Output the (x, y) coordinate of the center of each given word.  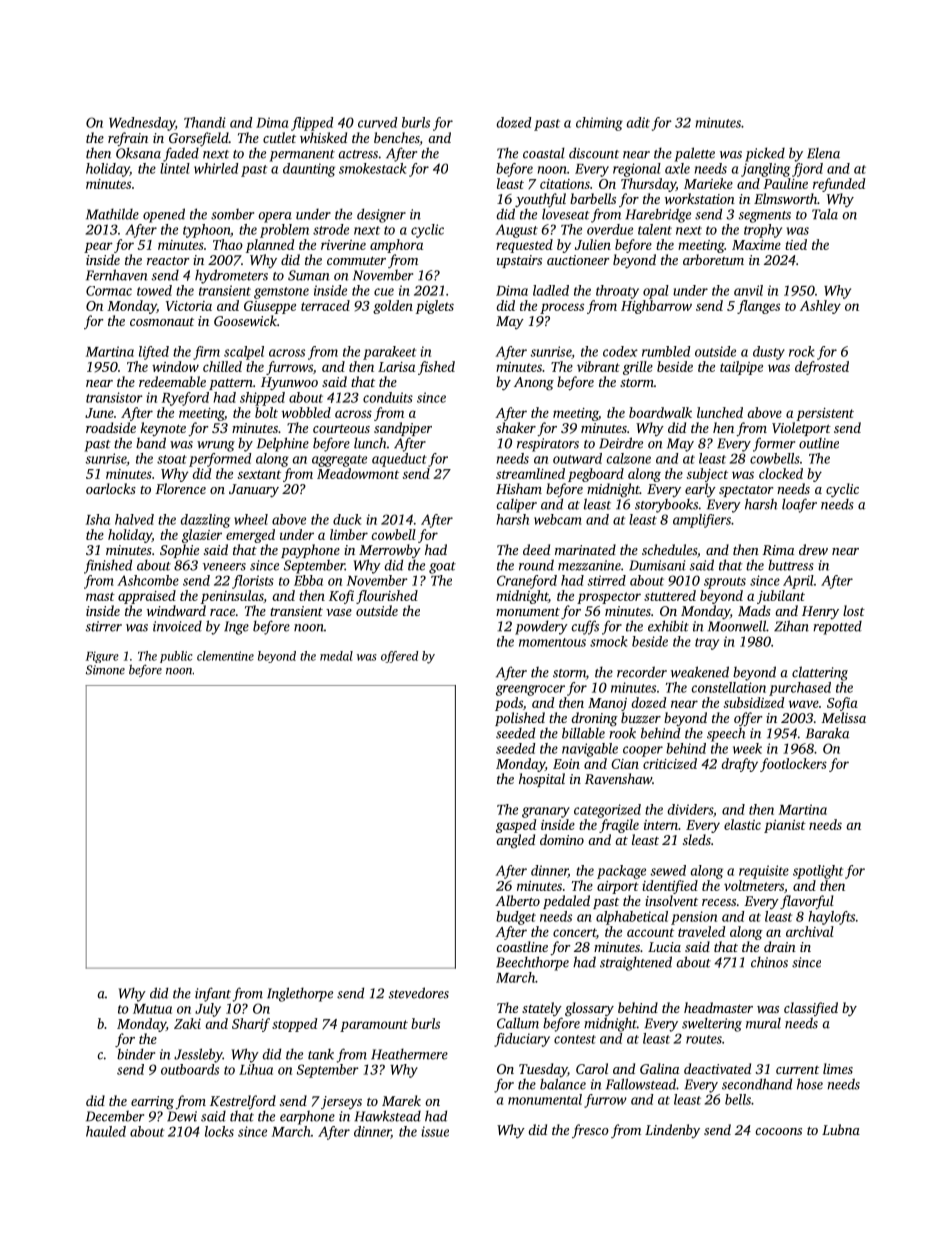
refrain (128, 139)
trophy (763, 231)
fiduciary (522, 1040)
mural (763, 1023)
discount (594, 153)
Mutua (152, 1009)
